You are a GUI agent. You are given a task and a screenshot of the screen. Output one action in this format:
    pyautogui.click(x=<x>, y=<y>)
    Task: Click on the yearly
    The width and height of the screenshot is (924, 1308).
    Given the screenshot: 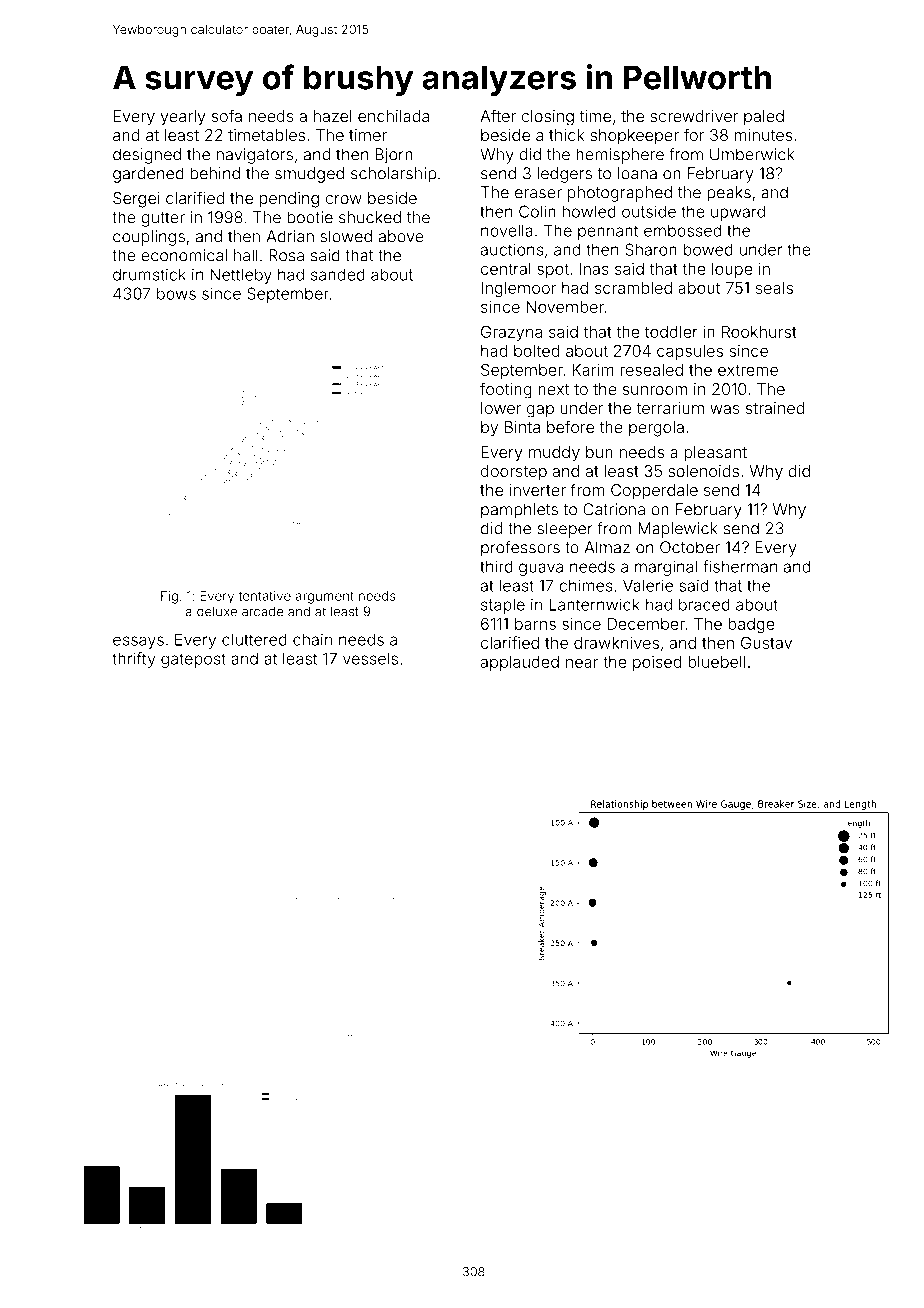 What is the action you would take?
    pyautogui.click(x=183, y=118)
